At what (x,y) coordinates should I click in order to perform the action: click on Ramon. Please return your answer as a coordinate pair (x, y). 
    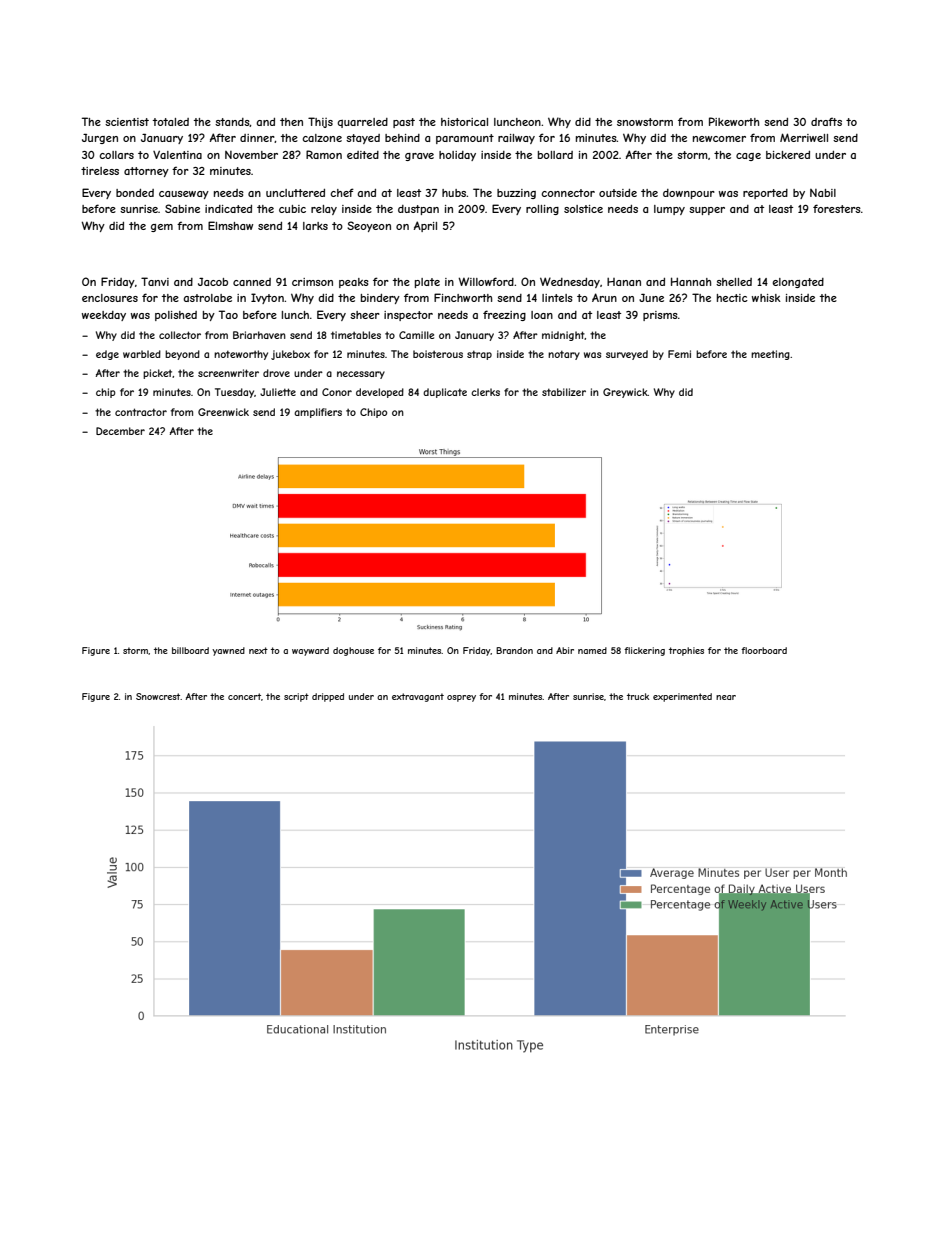
    Looking at the image, I should click on (324, 154).
